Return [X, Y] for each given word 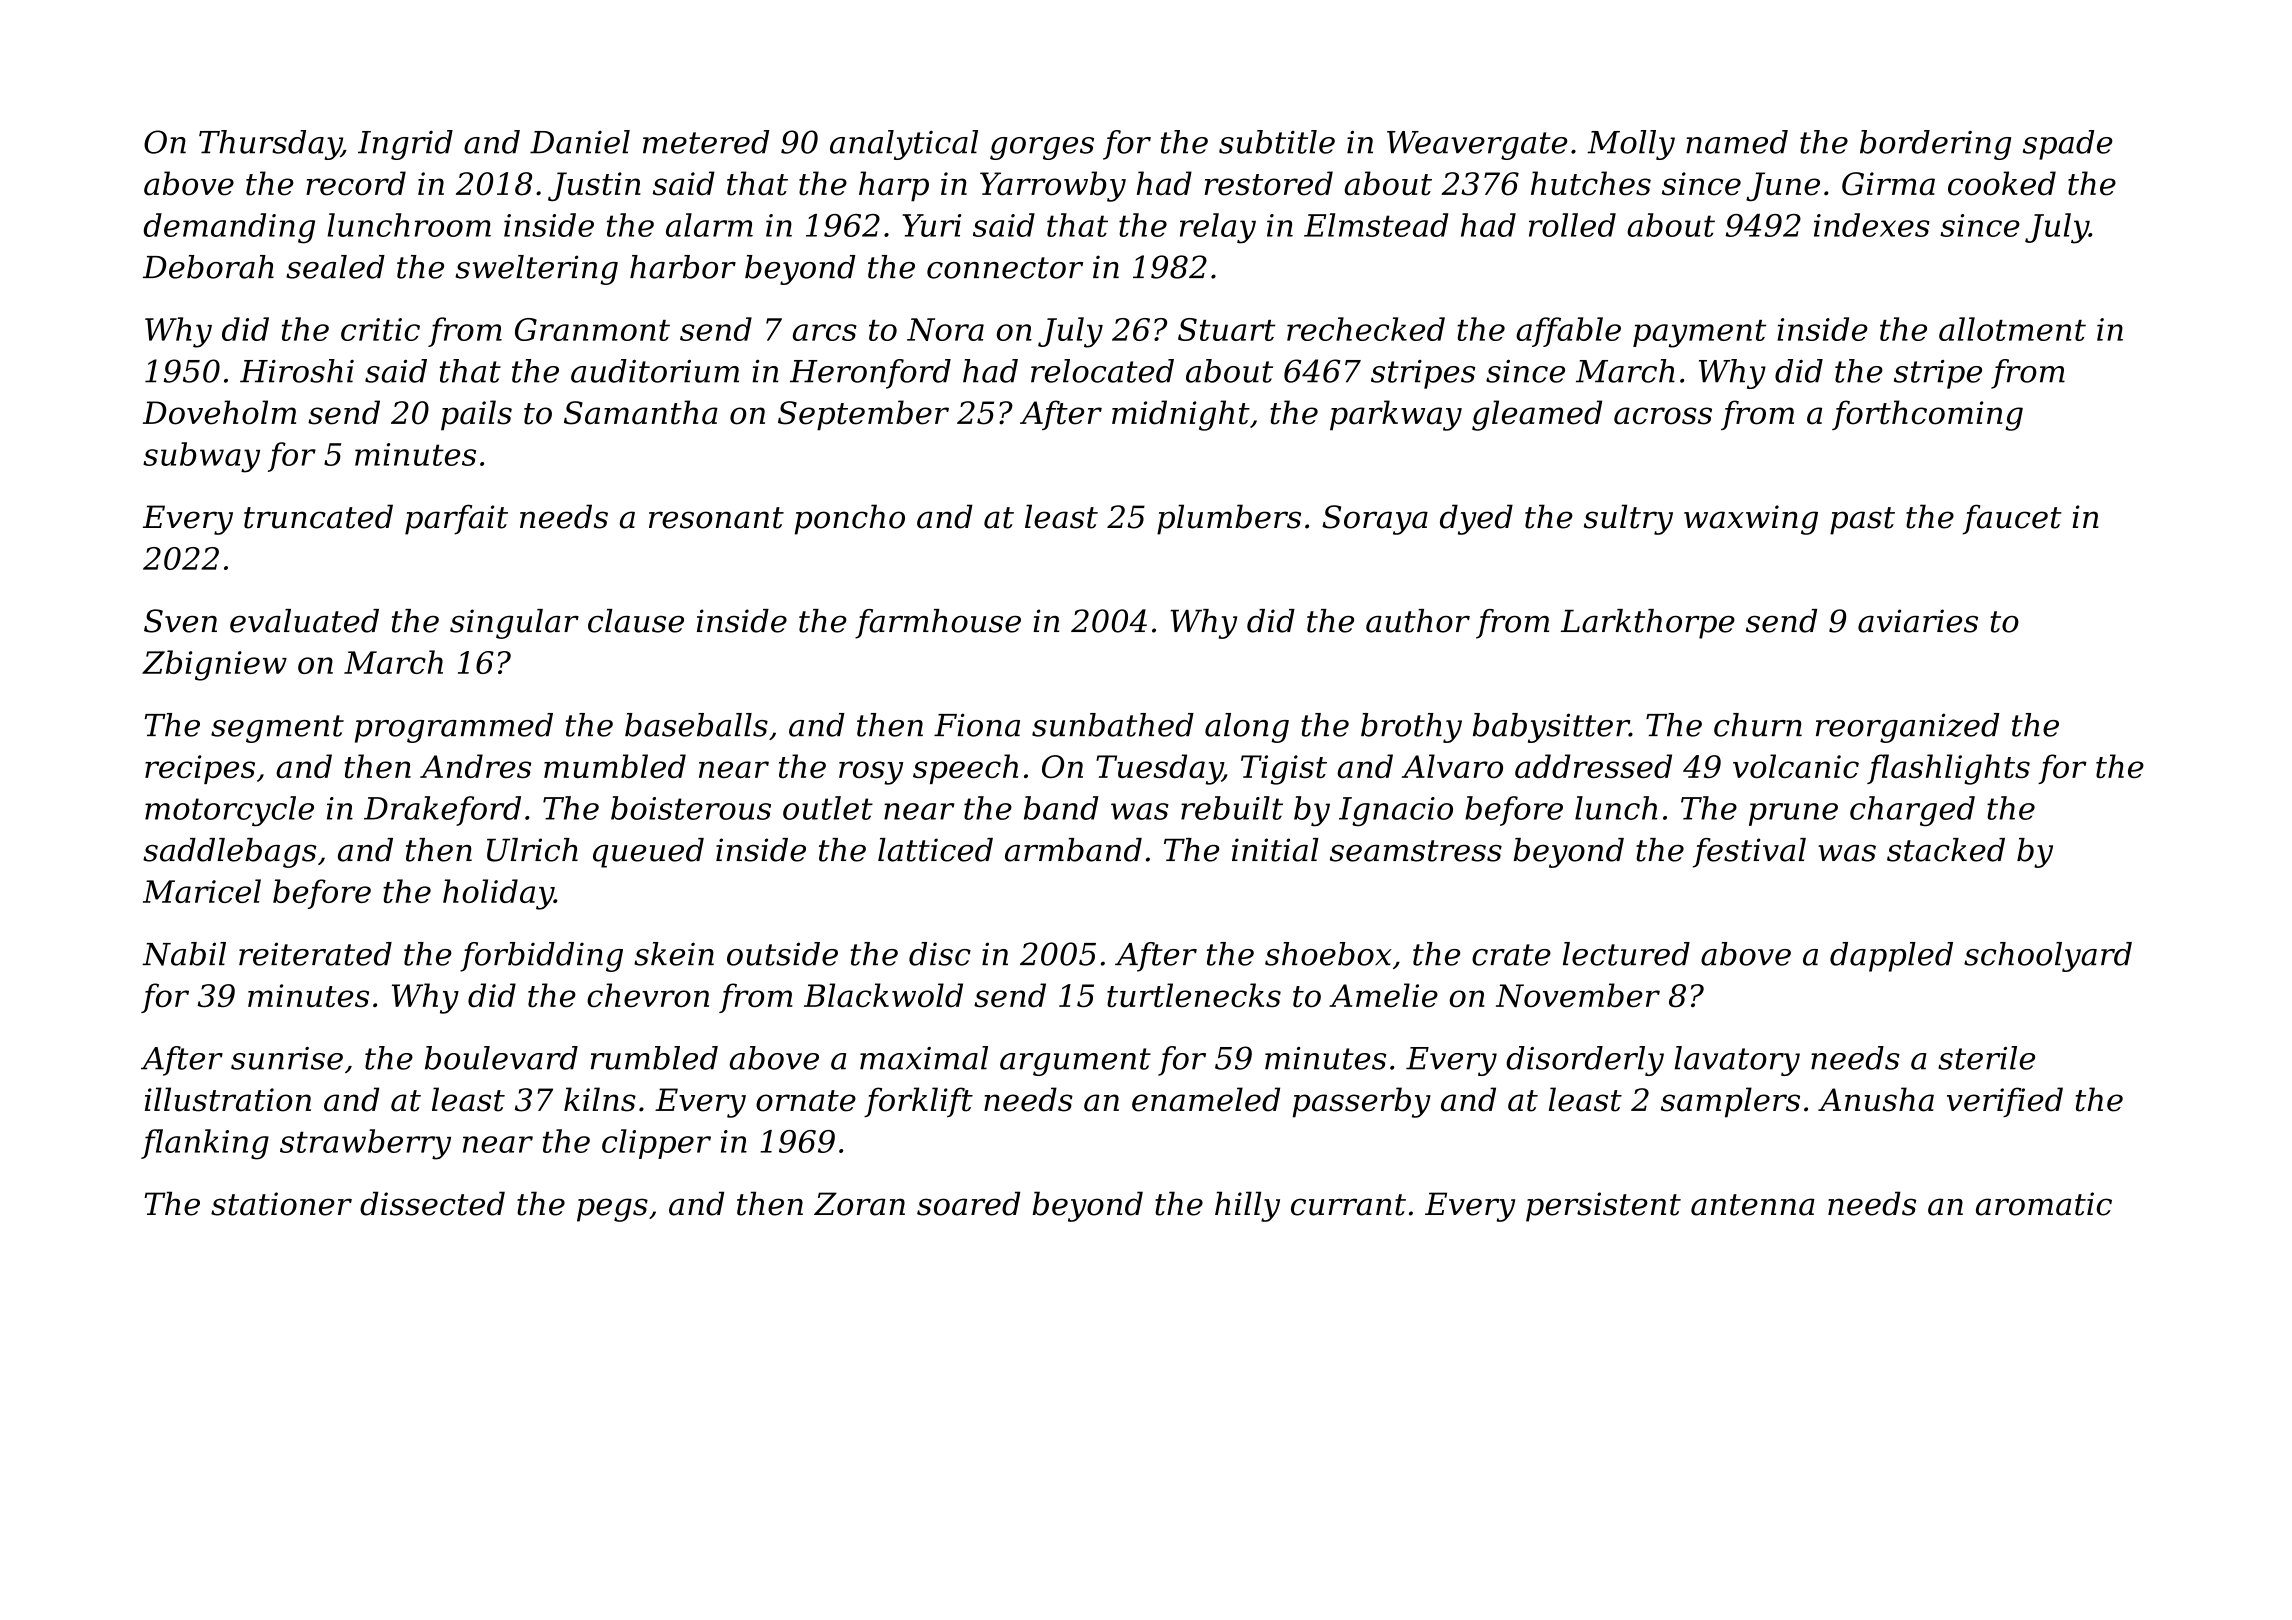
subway [201, 457]
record [356, 183]
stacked [1946, 850]
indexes [1872, 225]
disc [940, 954]
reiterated [315, 954]
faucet [2012, 519]
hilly [1247, 1206]
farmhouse [938, 624]
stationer [281, 1204]
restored [1268, 183]
